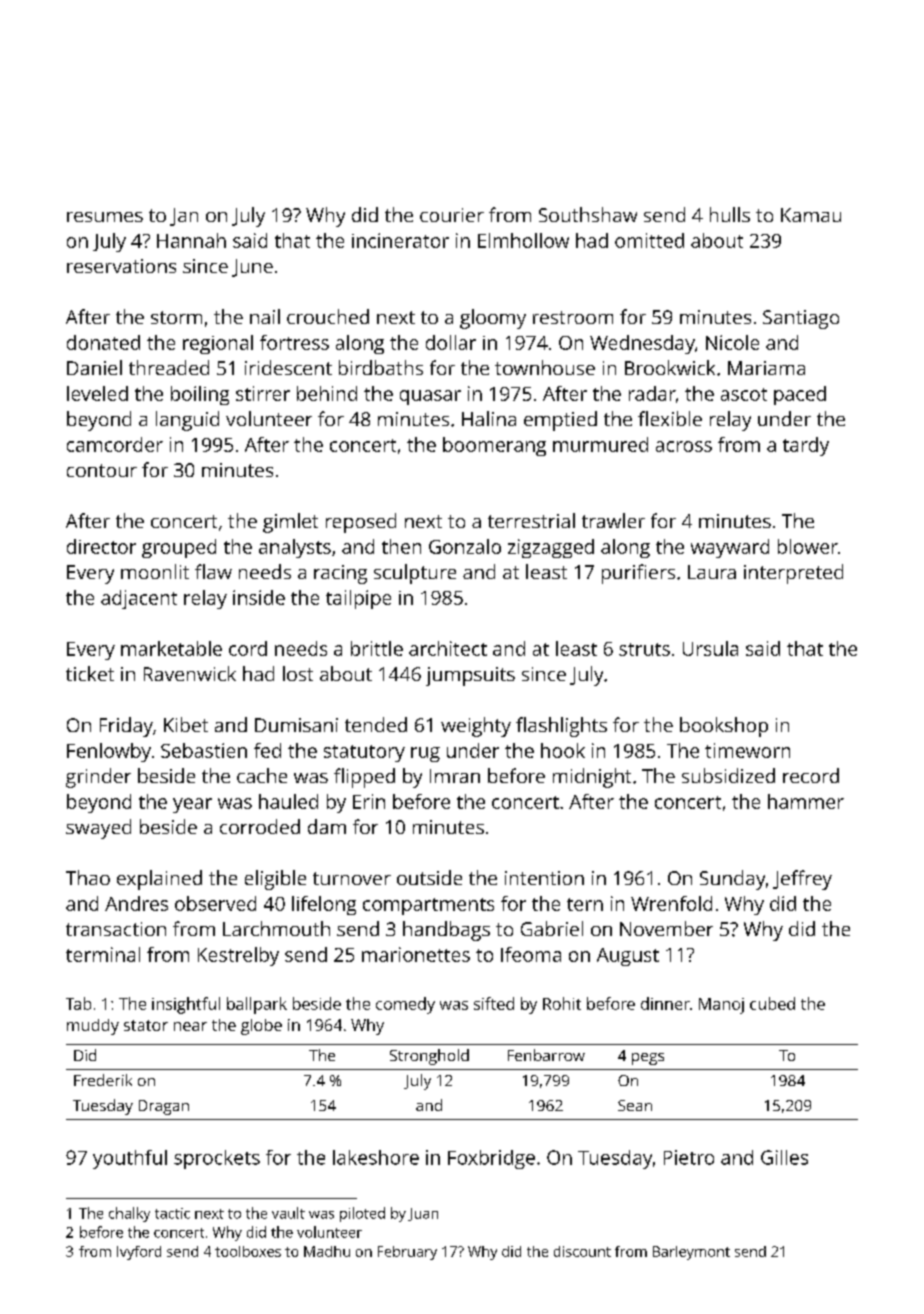 This screenshot has width=924, height=1314. Describe the element at coordinates (191, 240) in the screenshot. I see `Hannah` at that location.
